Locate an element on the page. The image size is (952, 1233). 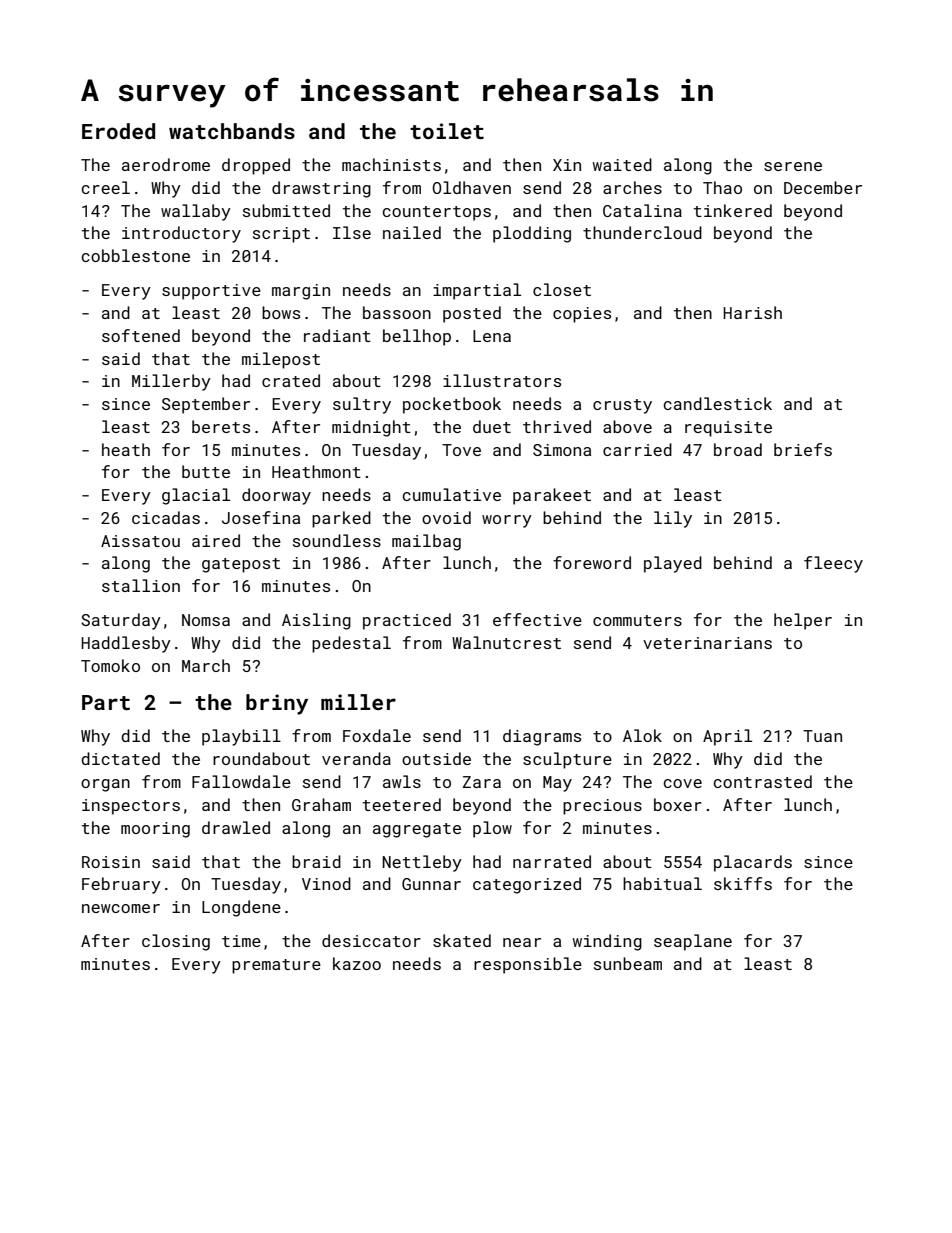
countertops is located at coordinates (436, 213).
